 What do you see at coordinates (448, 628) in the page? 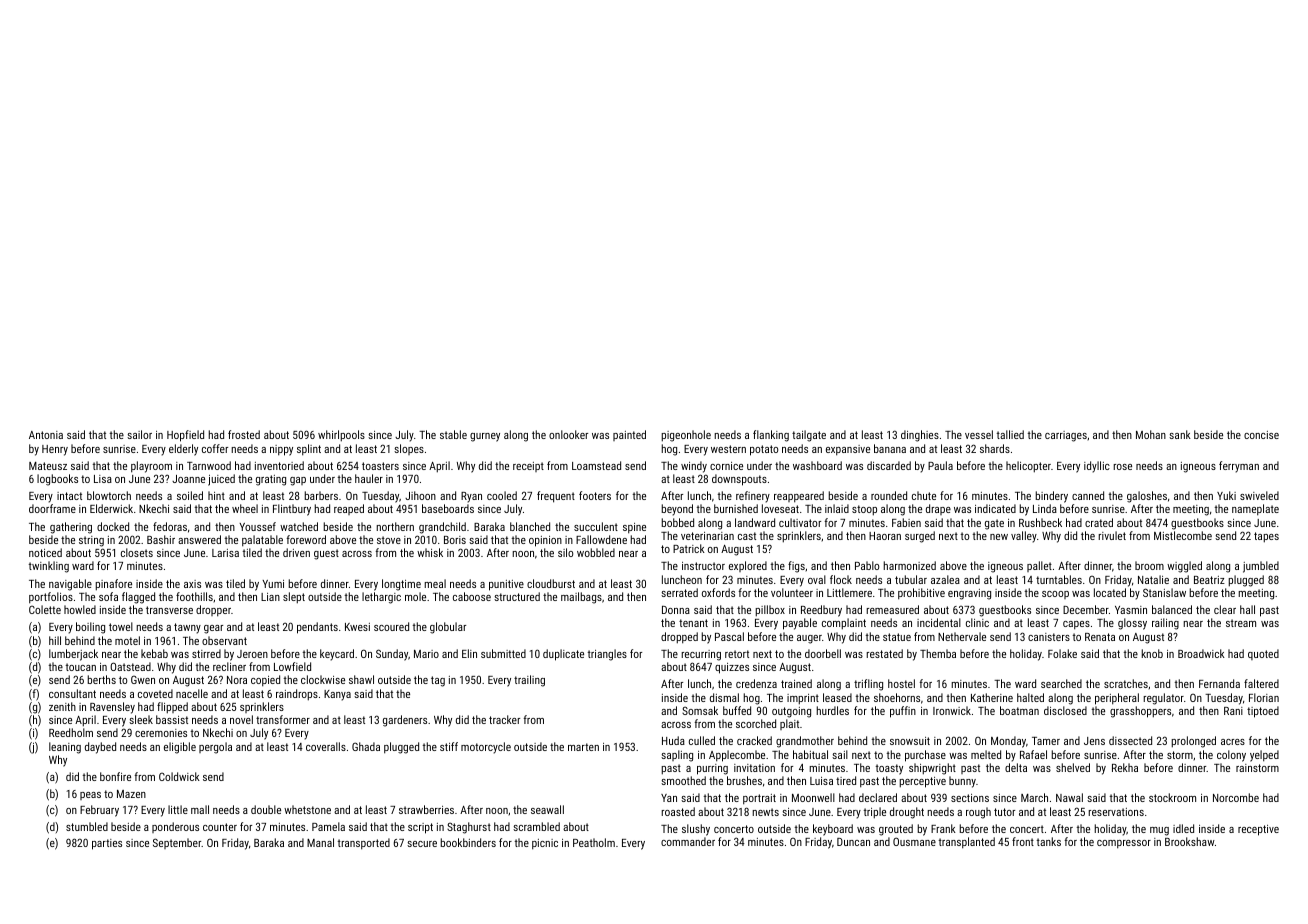
I see `globular` at bounding box center [448, 628].
